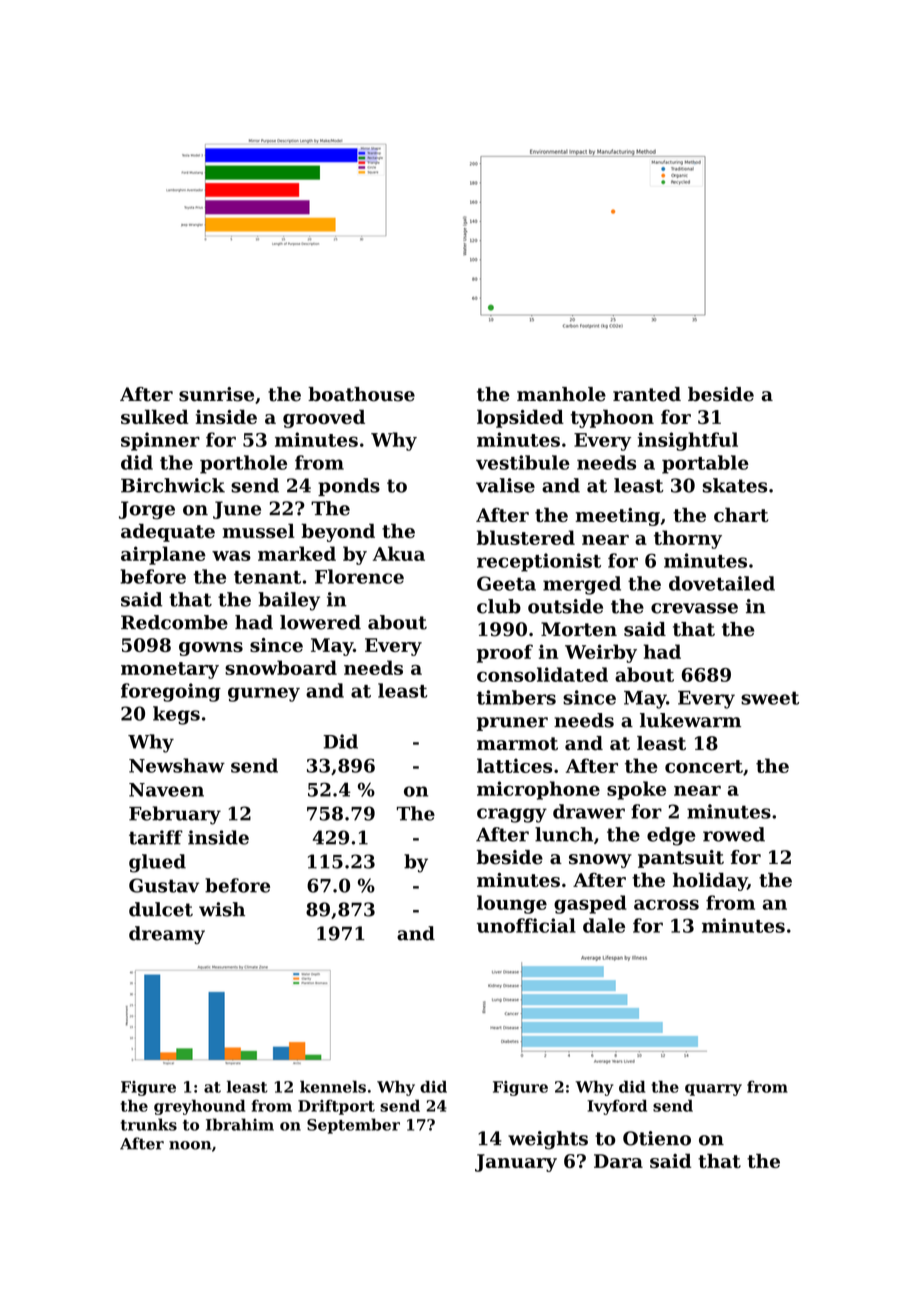 The height and width of the screenshot is (1314, 924). What do you see at coordinates (499, 606) in the screenshot?
I see `club` at bounding box center [499, 606].
